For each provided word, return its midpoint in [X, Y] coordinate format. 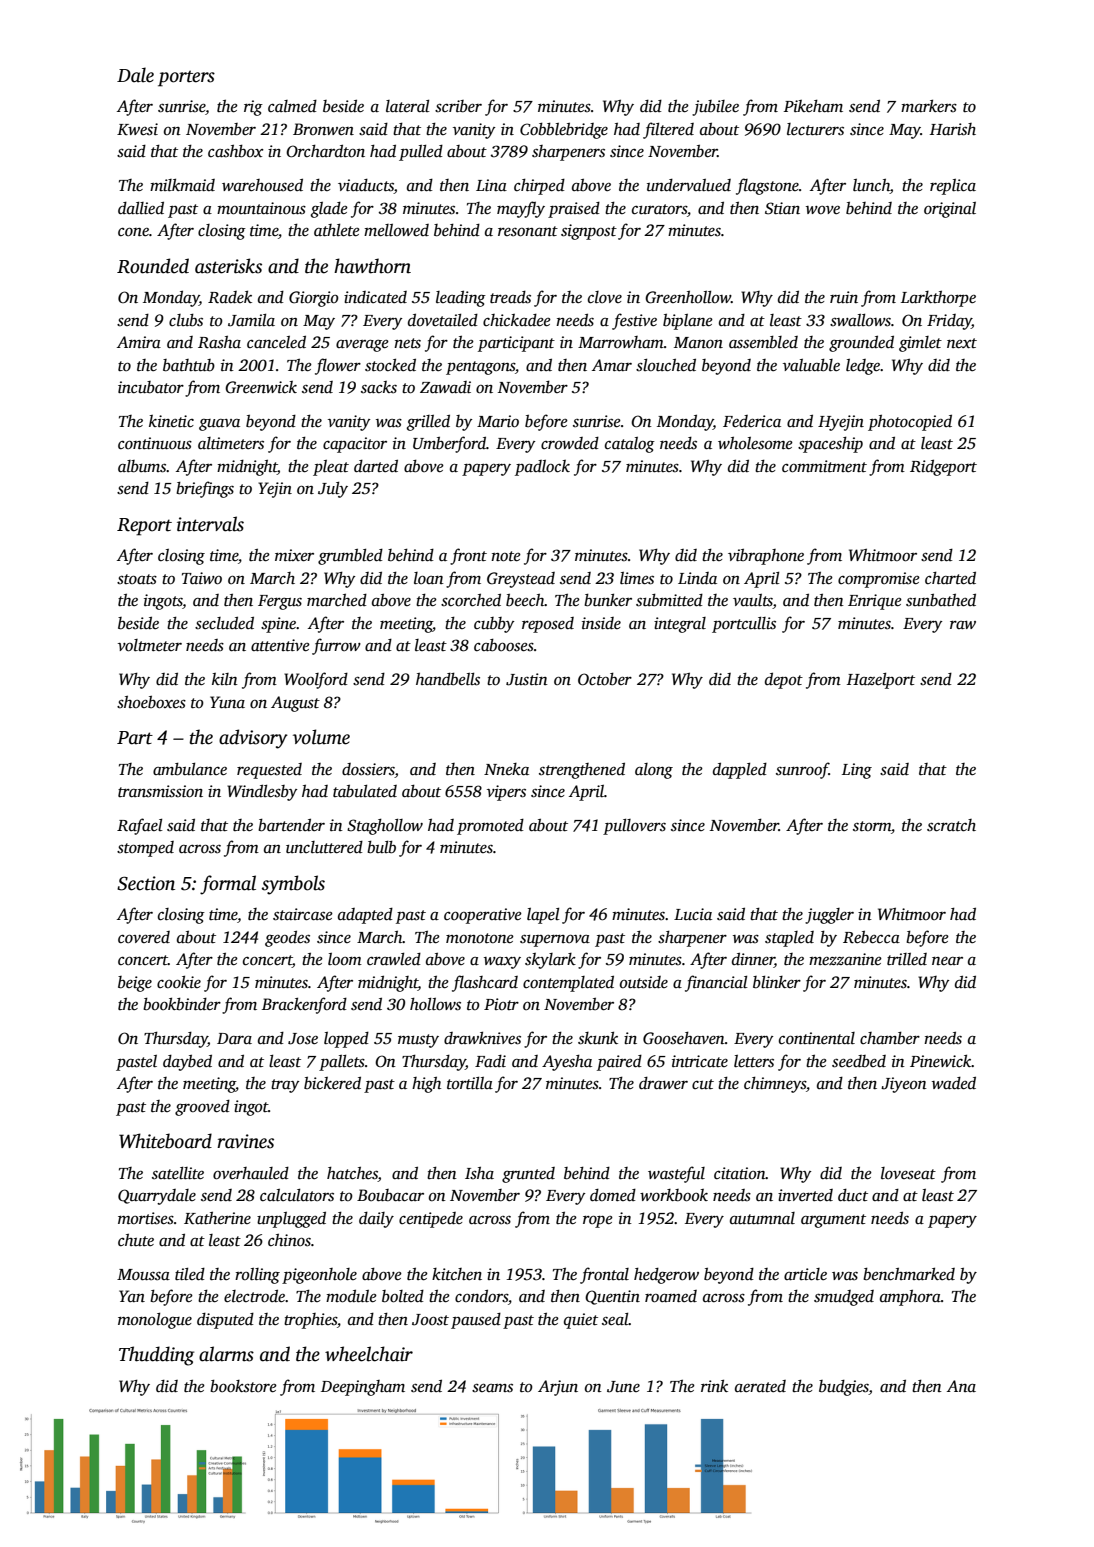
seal [615, 1319]
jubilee [715, 108]
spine [279, 625]
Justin [527, 679]
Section [146, 883]
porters [186, 78]
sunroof [802, 770]
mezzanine [845, 959]
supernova [555, 940]
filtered [668, 130]
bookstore [243, 1386]
